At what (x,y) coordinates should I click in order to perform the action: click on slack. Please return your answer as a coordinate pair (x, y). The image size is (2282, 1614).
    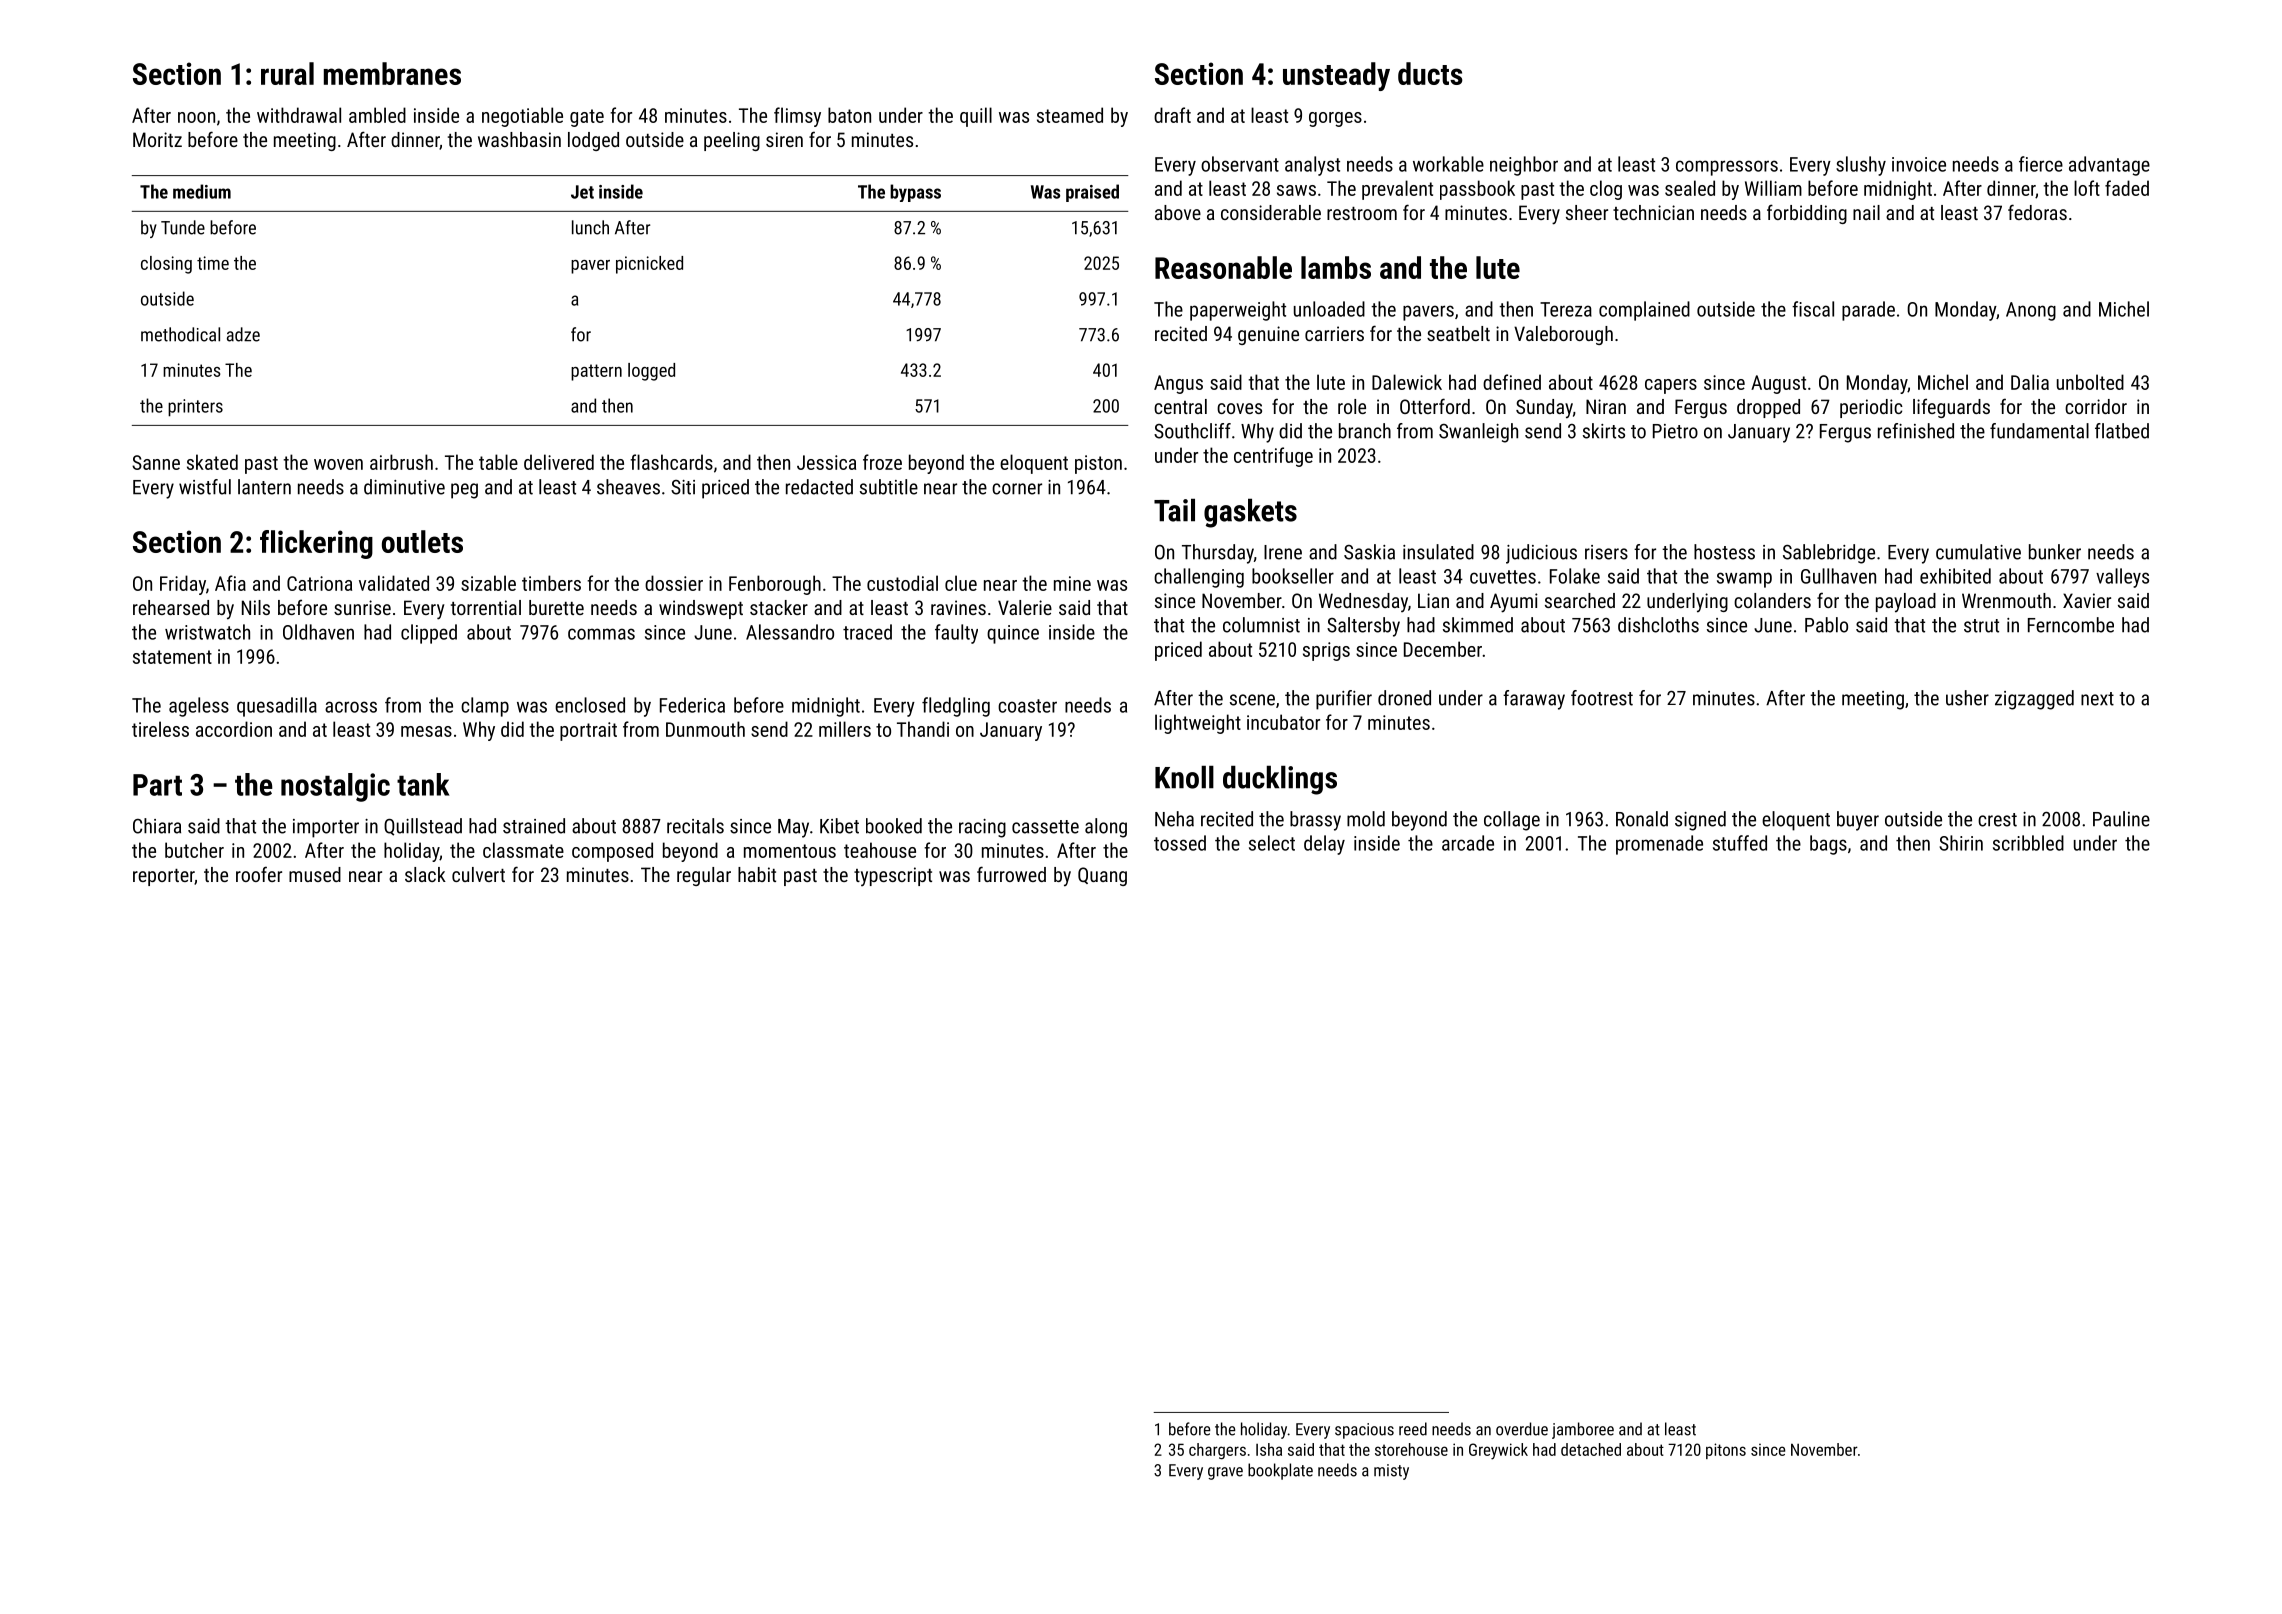
    Looking at the image, I should click on (425, 874).
